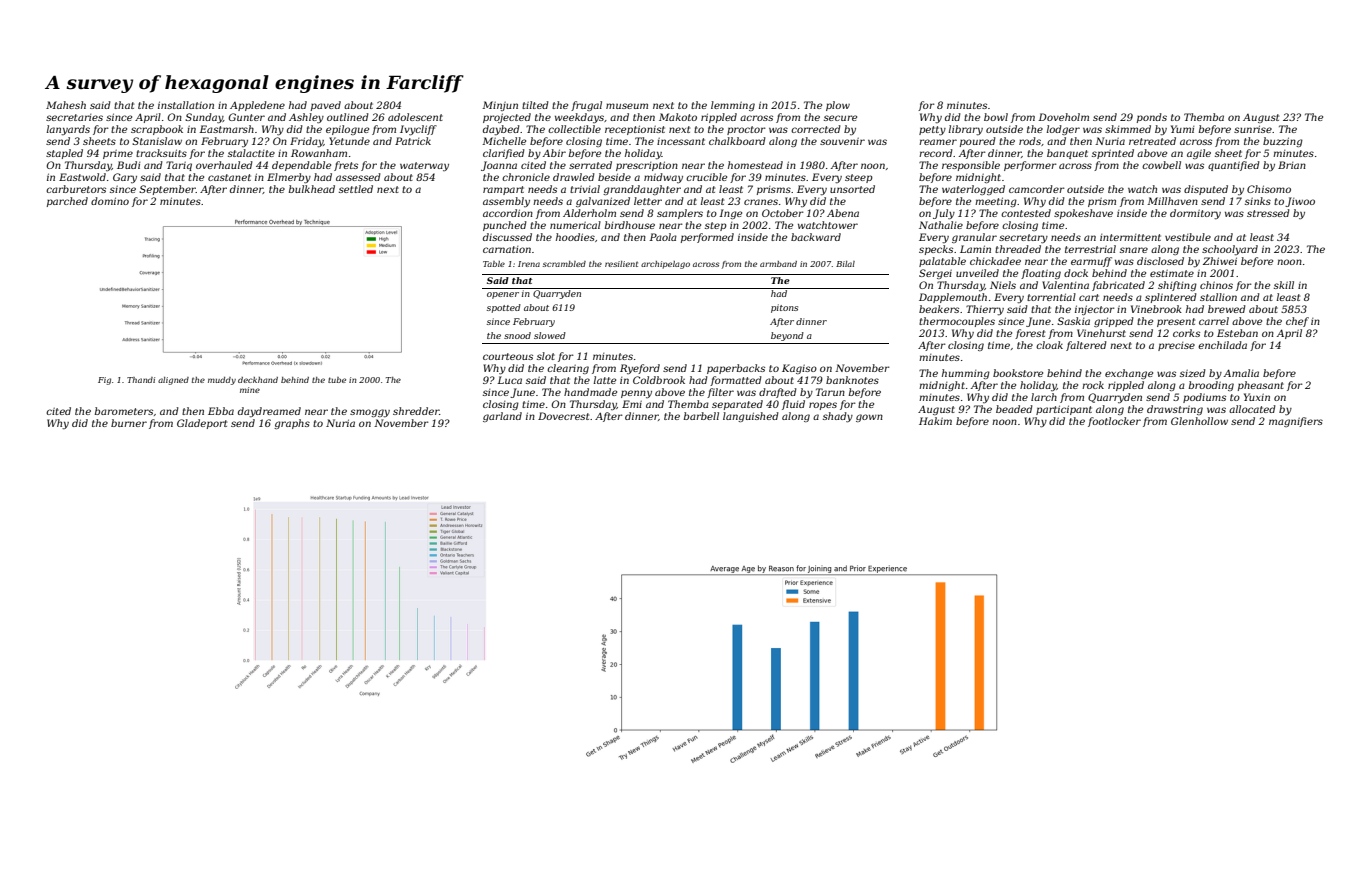  I want to click on daybed, so click(501, 130).
